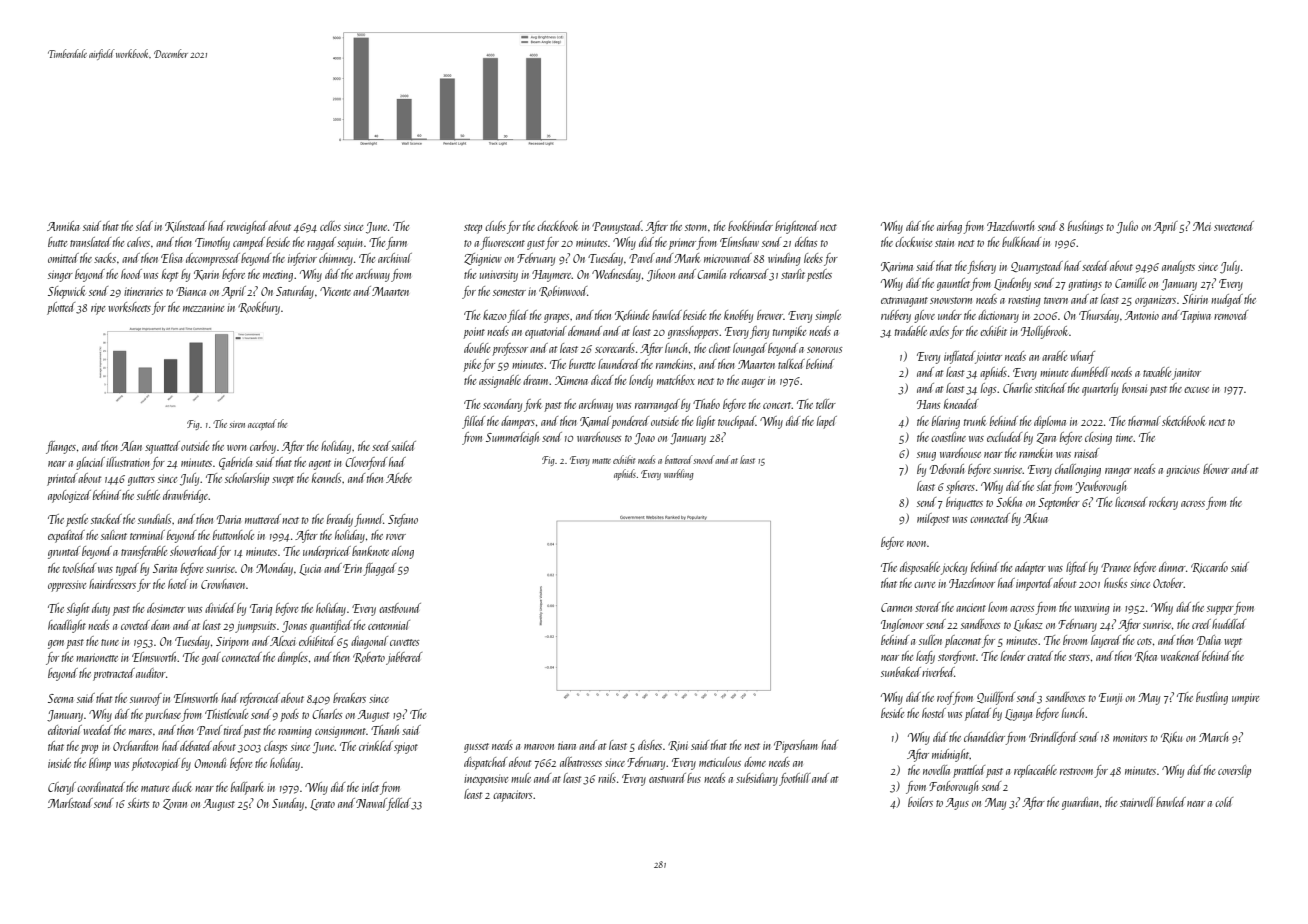 This page has height=924, width=1308. I want to click on dampers, so click(518, 422).
